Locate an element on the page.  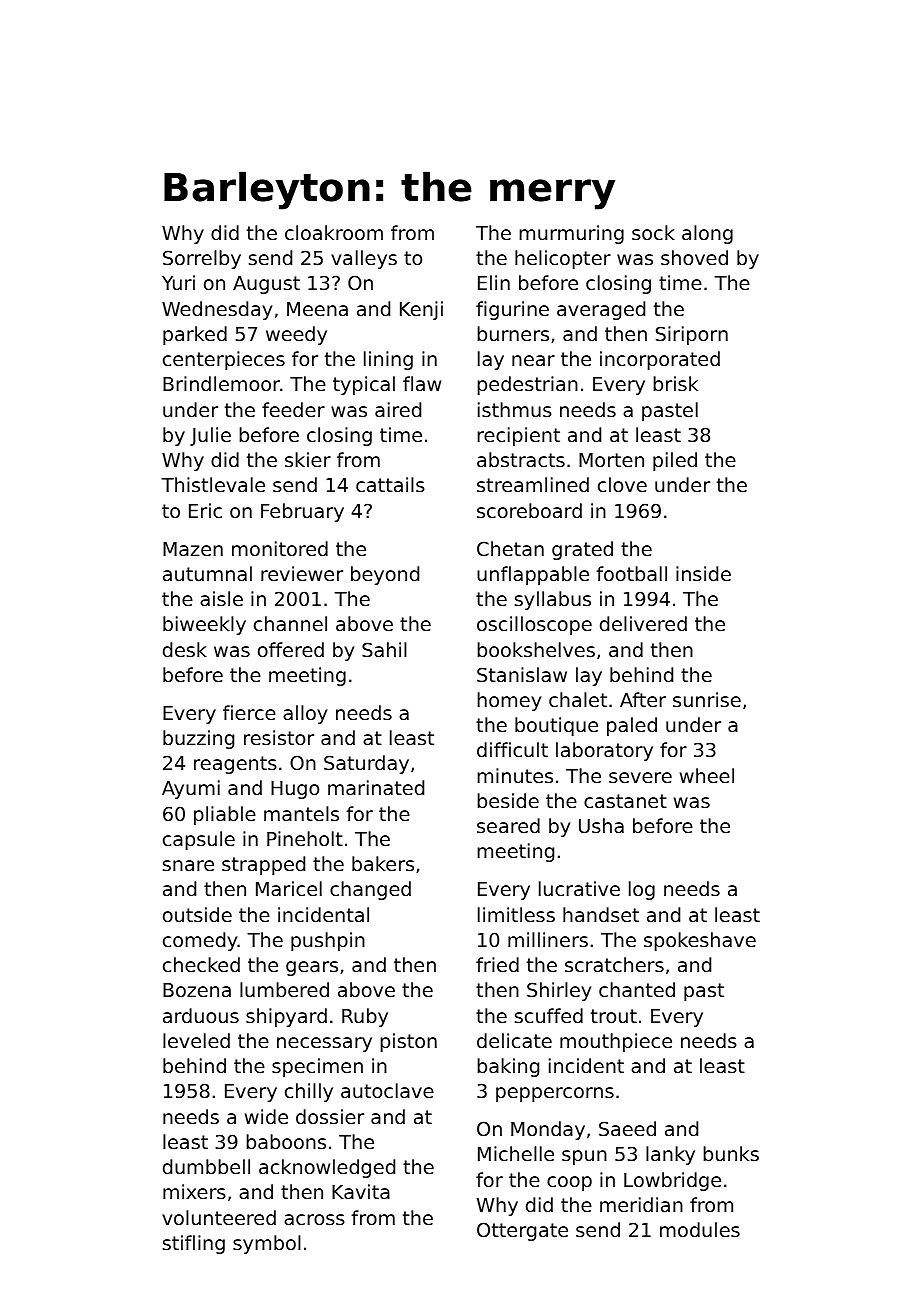
beside is located at coordinates (508, 800).
